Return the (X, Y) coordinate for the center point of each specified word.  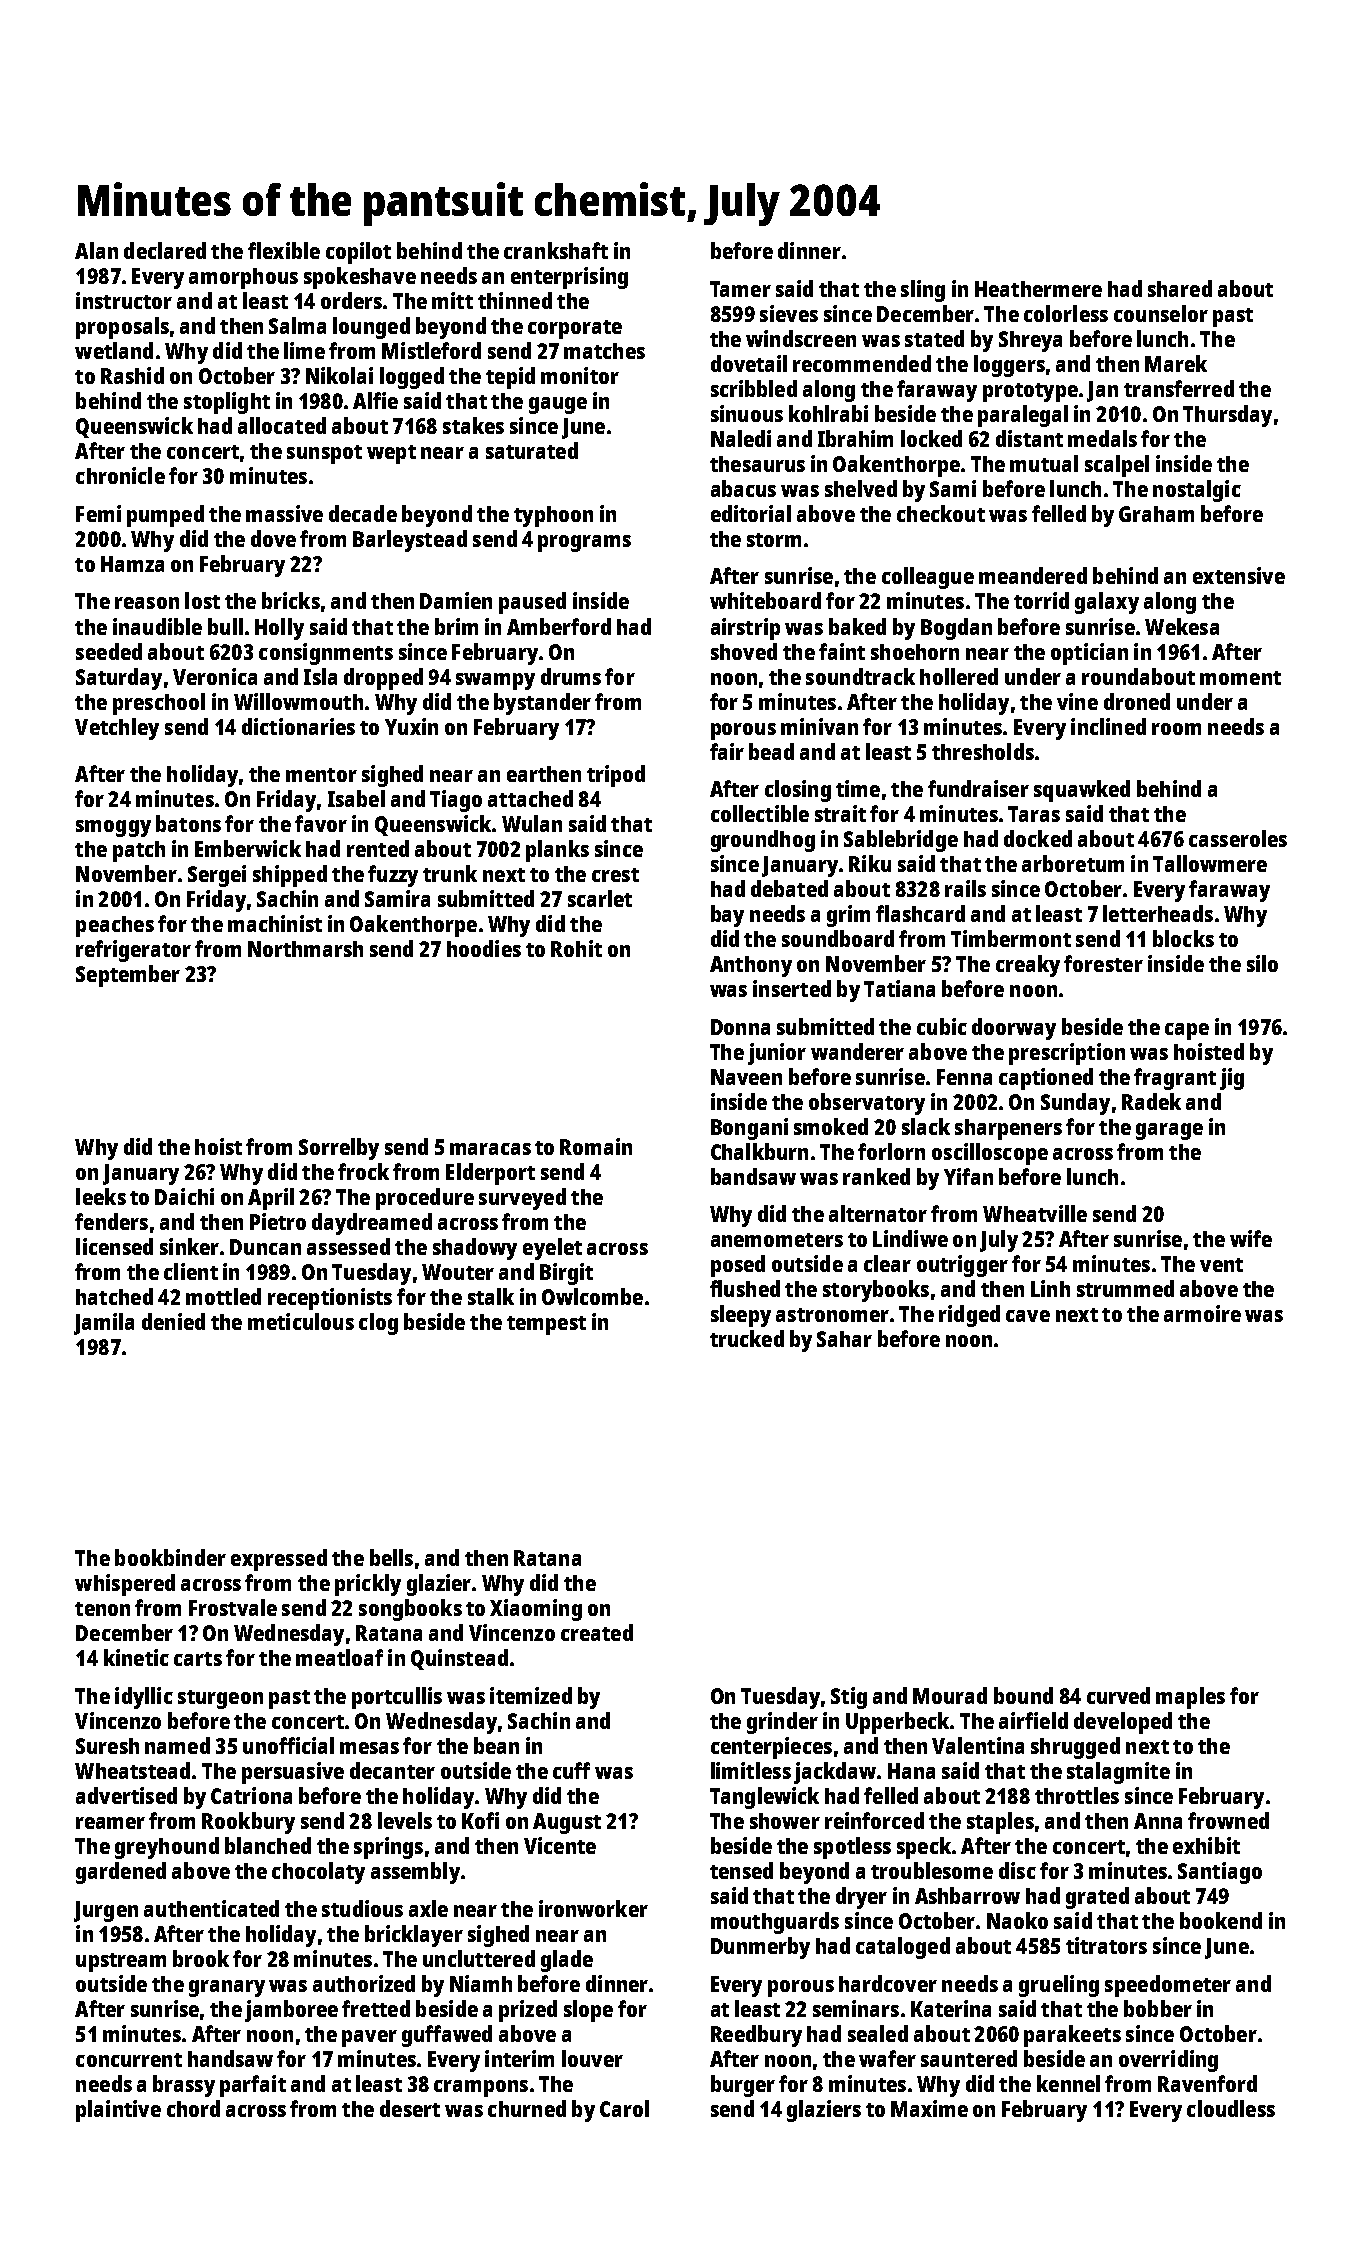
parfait (253, 2086)
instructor (124, 300)
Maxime (929, 2108)
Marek (1176, 363)
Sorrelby (339, 1149)
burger (743, 2086)
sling (923, 291)
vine (1077, 701)
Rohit (576, 948)
